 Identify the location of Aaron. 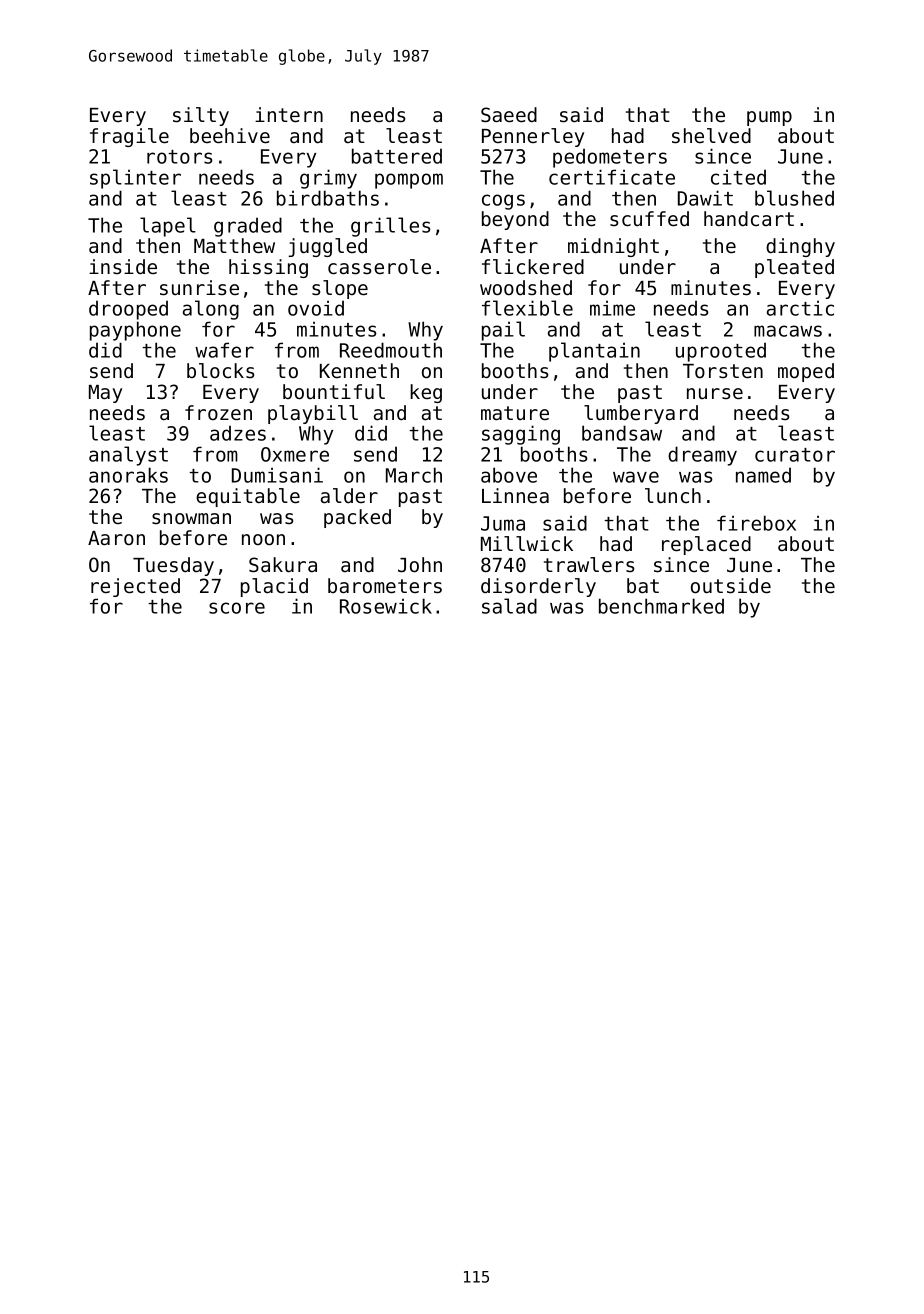
(116, 538).
